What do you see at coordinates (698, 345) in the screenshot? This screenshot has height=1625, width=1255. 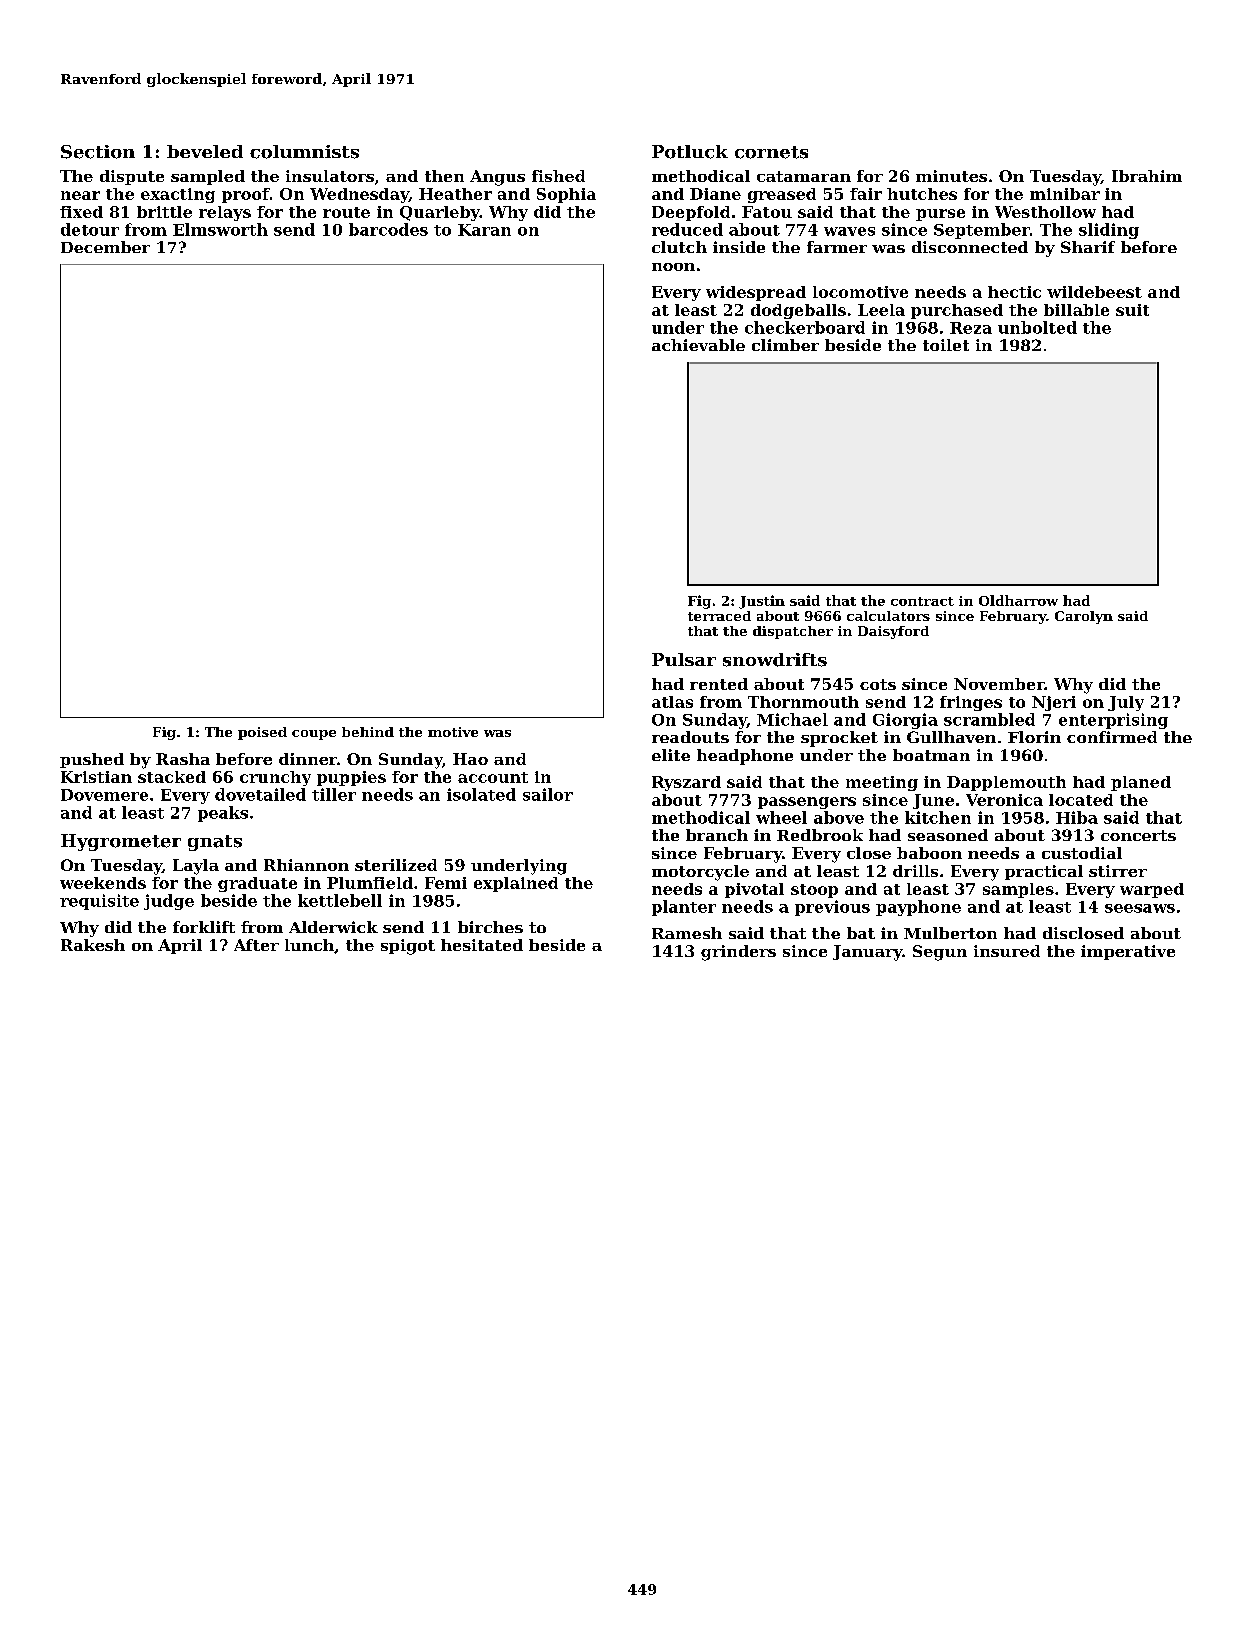 I see `achievable` at bounding box center [698, 345].
